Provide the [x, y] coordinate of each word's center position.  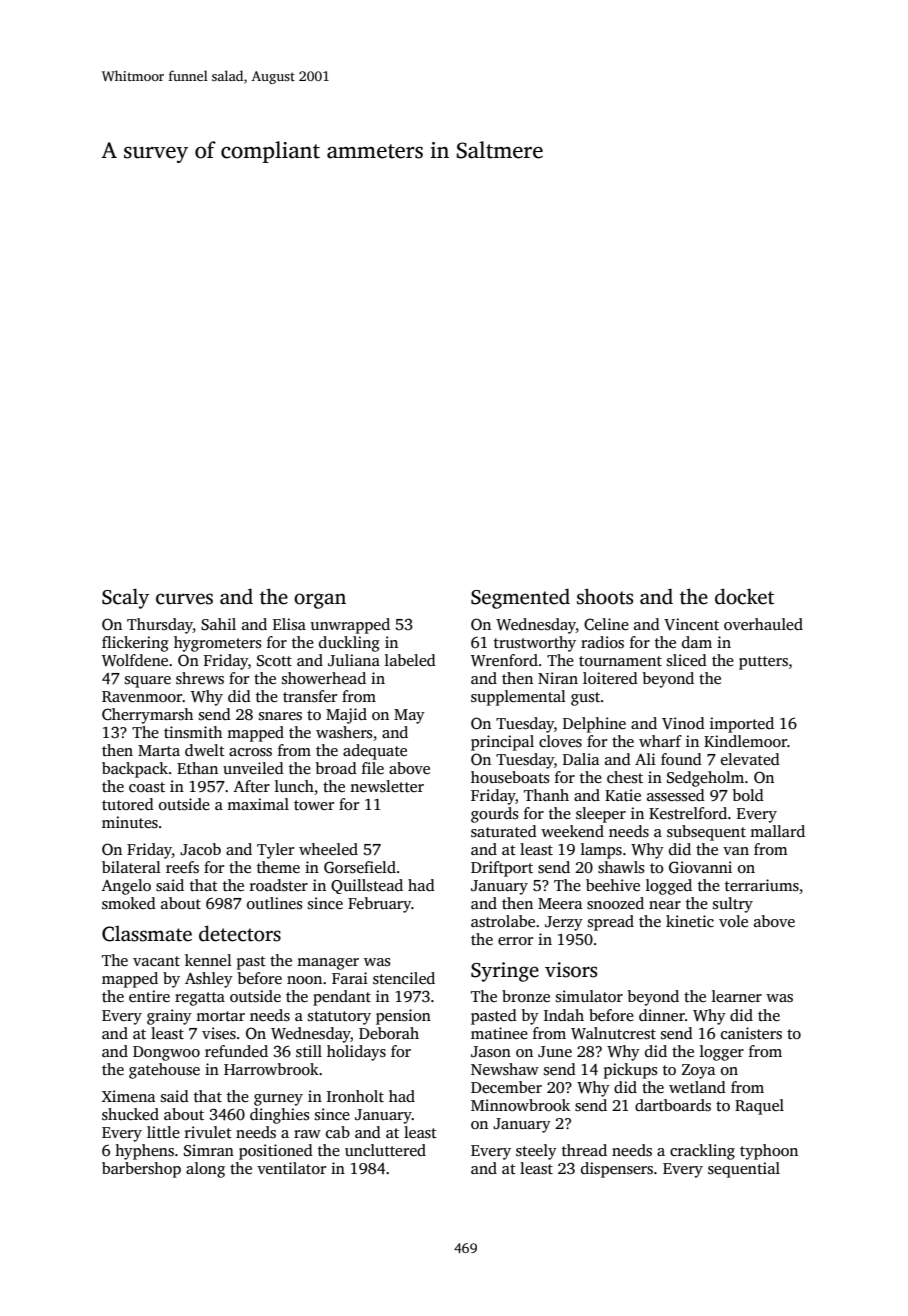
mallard [777, 831]
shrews [200, 678]
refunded [236, 1051]
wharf [660, 741]
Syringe [505, 972]
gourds [495, 815]
